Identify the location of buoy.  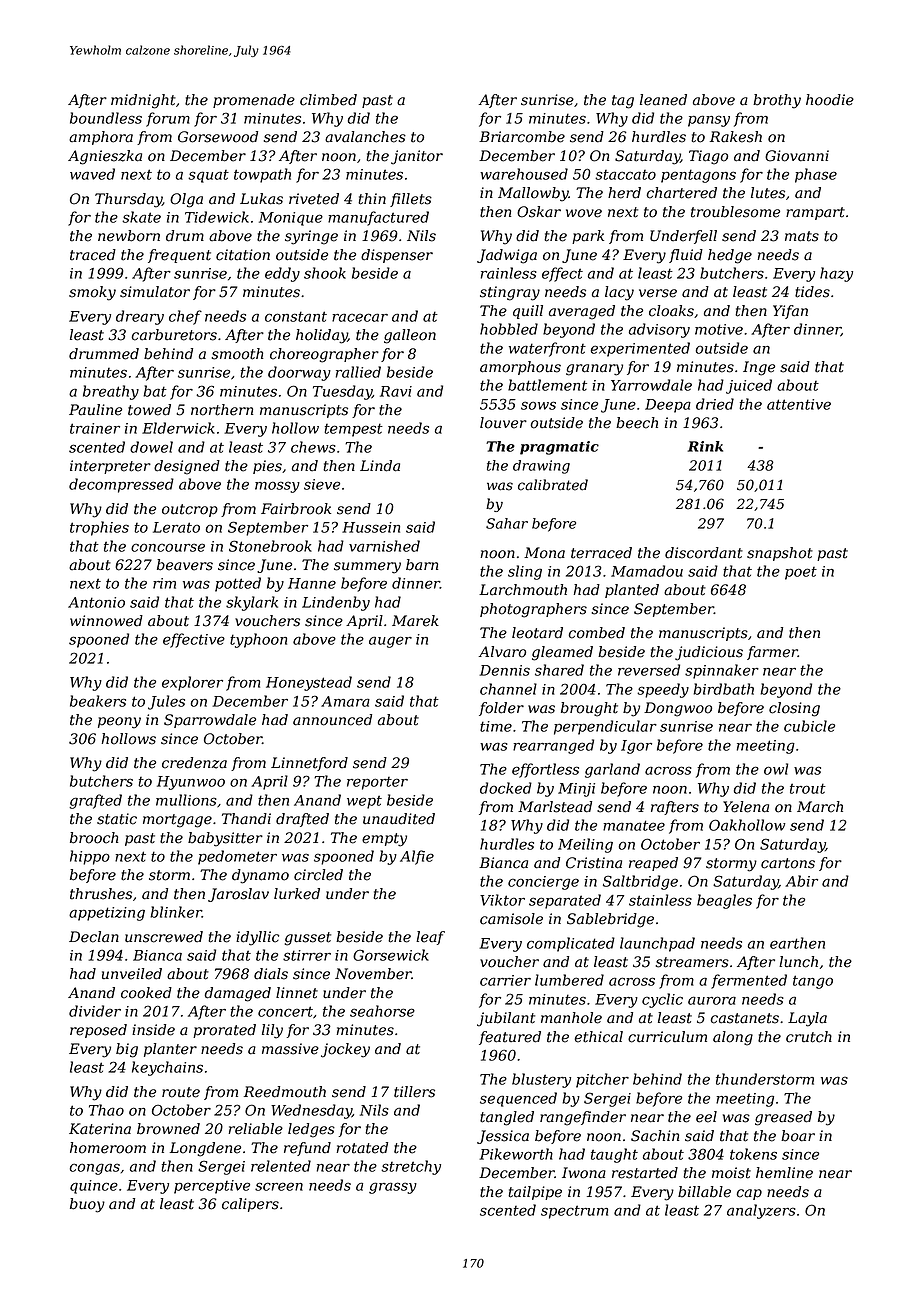
(87, 1205).
